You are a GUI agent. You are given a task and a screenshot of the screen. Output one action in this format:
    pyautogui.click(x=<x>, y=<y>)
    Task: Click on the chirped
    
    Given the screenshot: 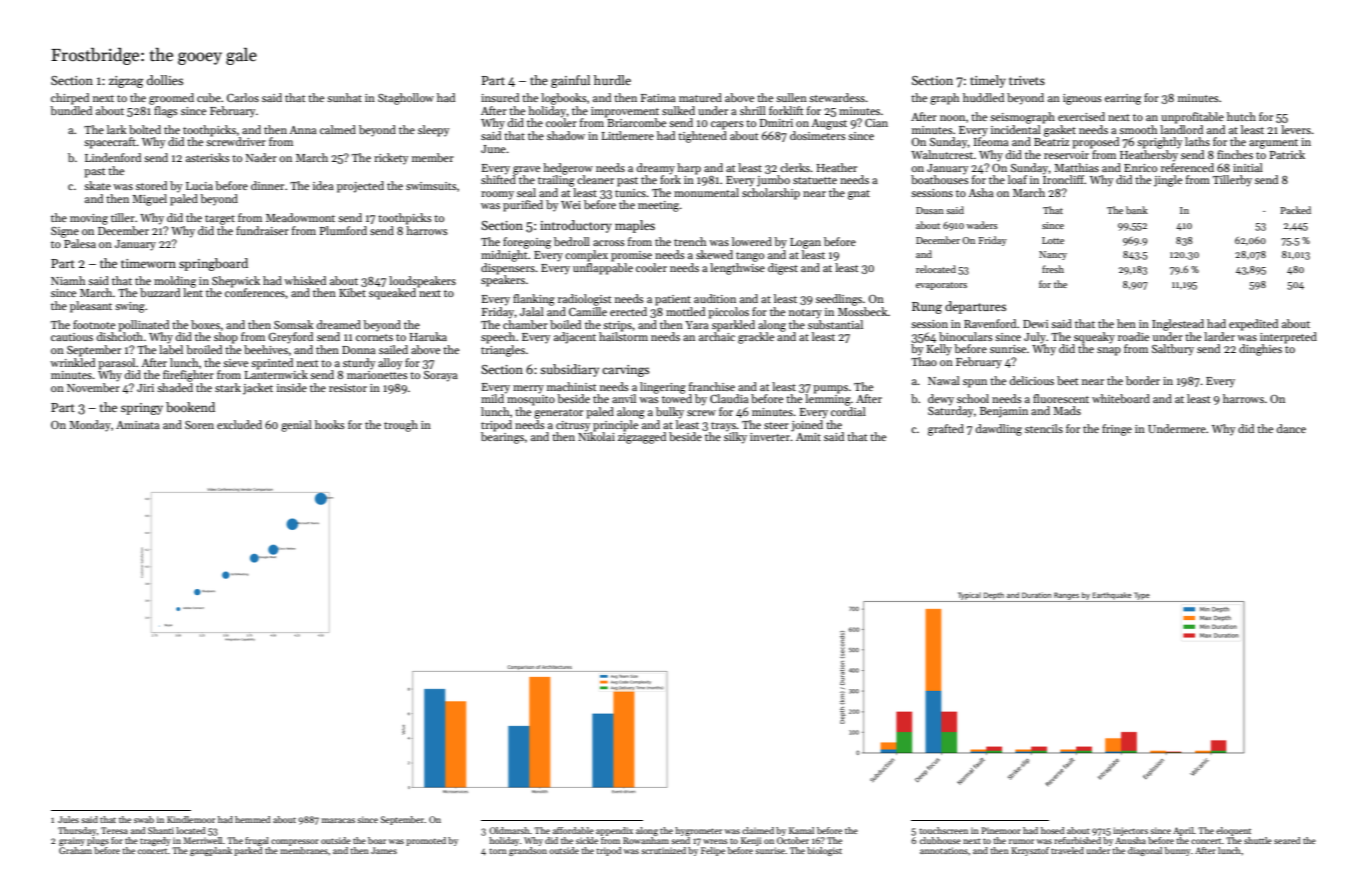 What is the action you would take?
    pyautogui.click(x=70, y=99)
